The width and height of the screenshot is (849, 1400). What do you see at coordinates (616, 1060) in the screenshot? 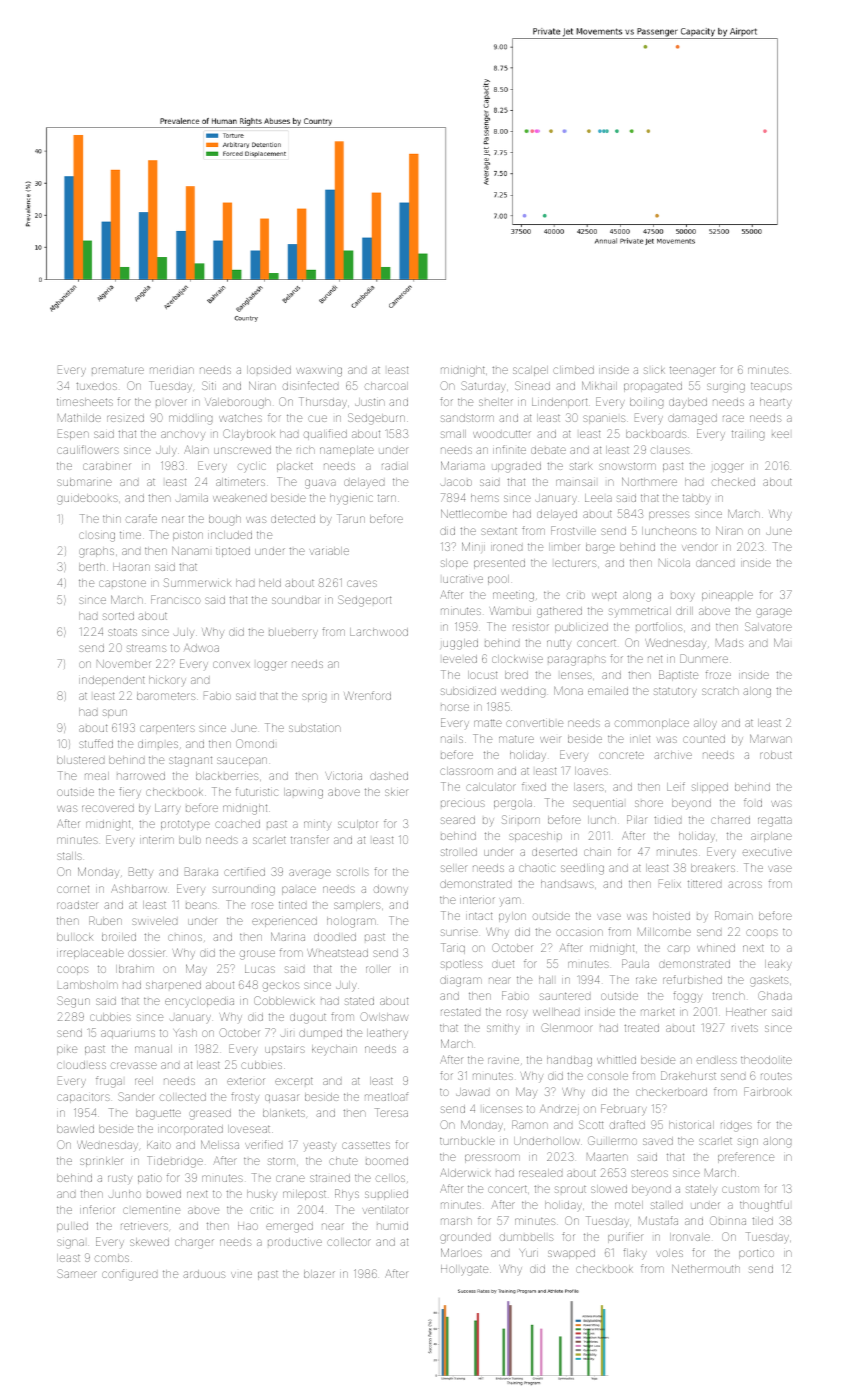
I see `whittled` at bounding box center [616, 1060].
